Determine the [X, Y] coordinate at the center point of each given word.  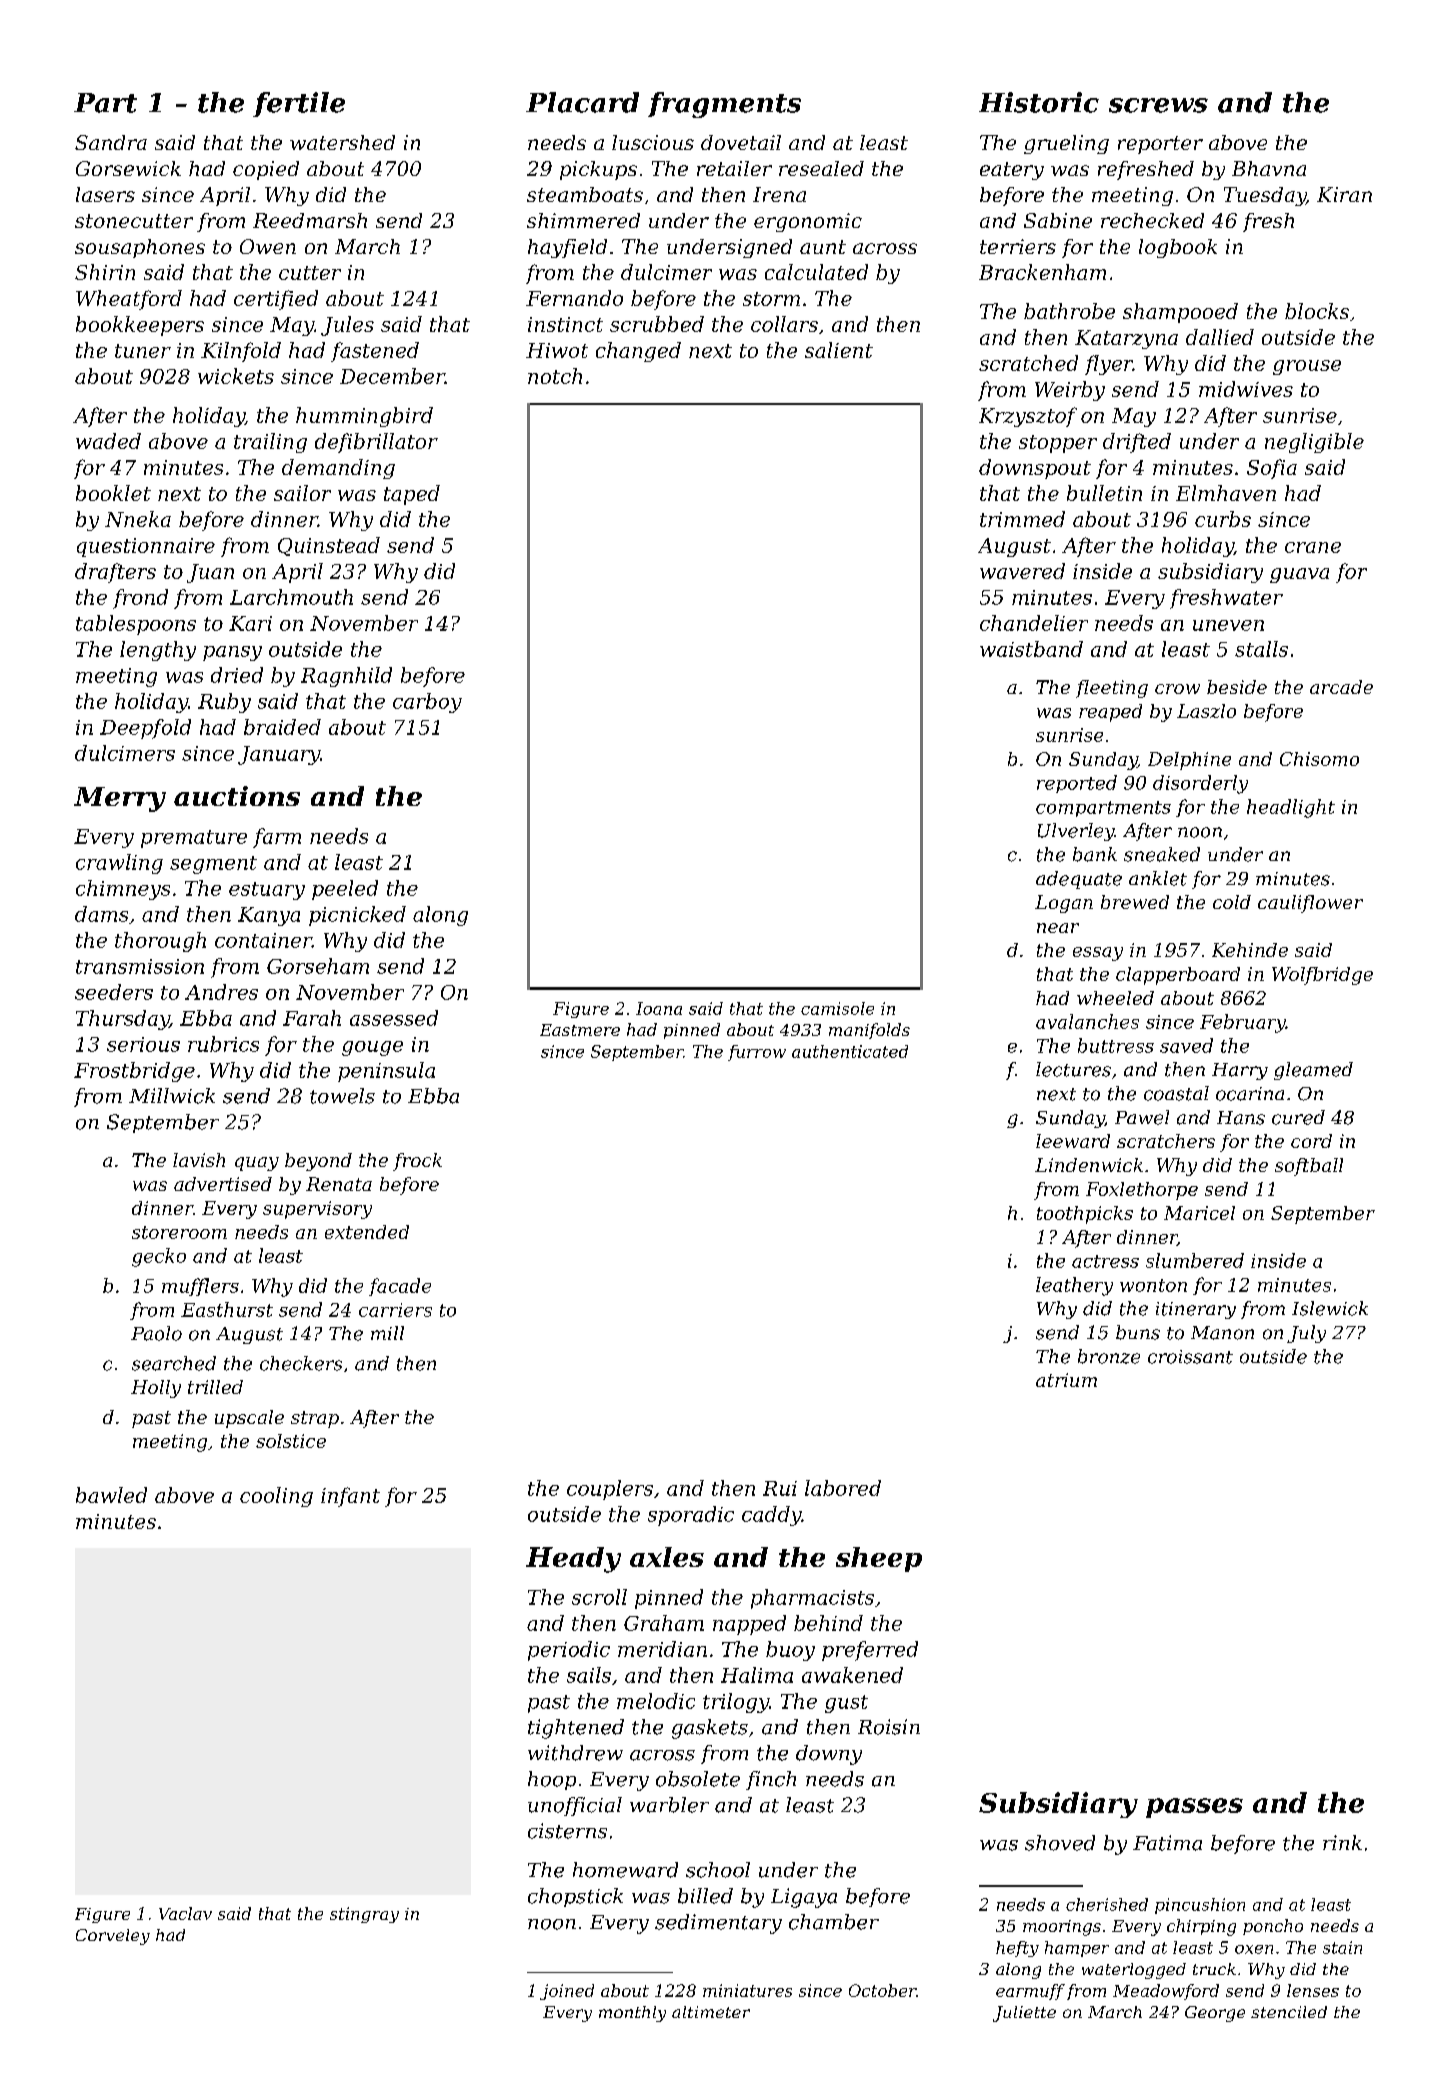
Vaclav [185, 1913]
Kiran [1344, 194]
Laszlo [1206, 711]
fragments [724, 105]
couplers [610, 1490]
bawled [111, 1495]
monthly [632, 2014]
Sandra [111, 142]
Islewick [1330, 1308]
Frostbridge [134, 1072]
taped [412, 495]
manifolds [869, 1031]
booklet [113, 493]
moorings [1062, 1928]
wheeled [1115, 998]
